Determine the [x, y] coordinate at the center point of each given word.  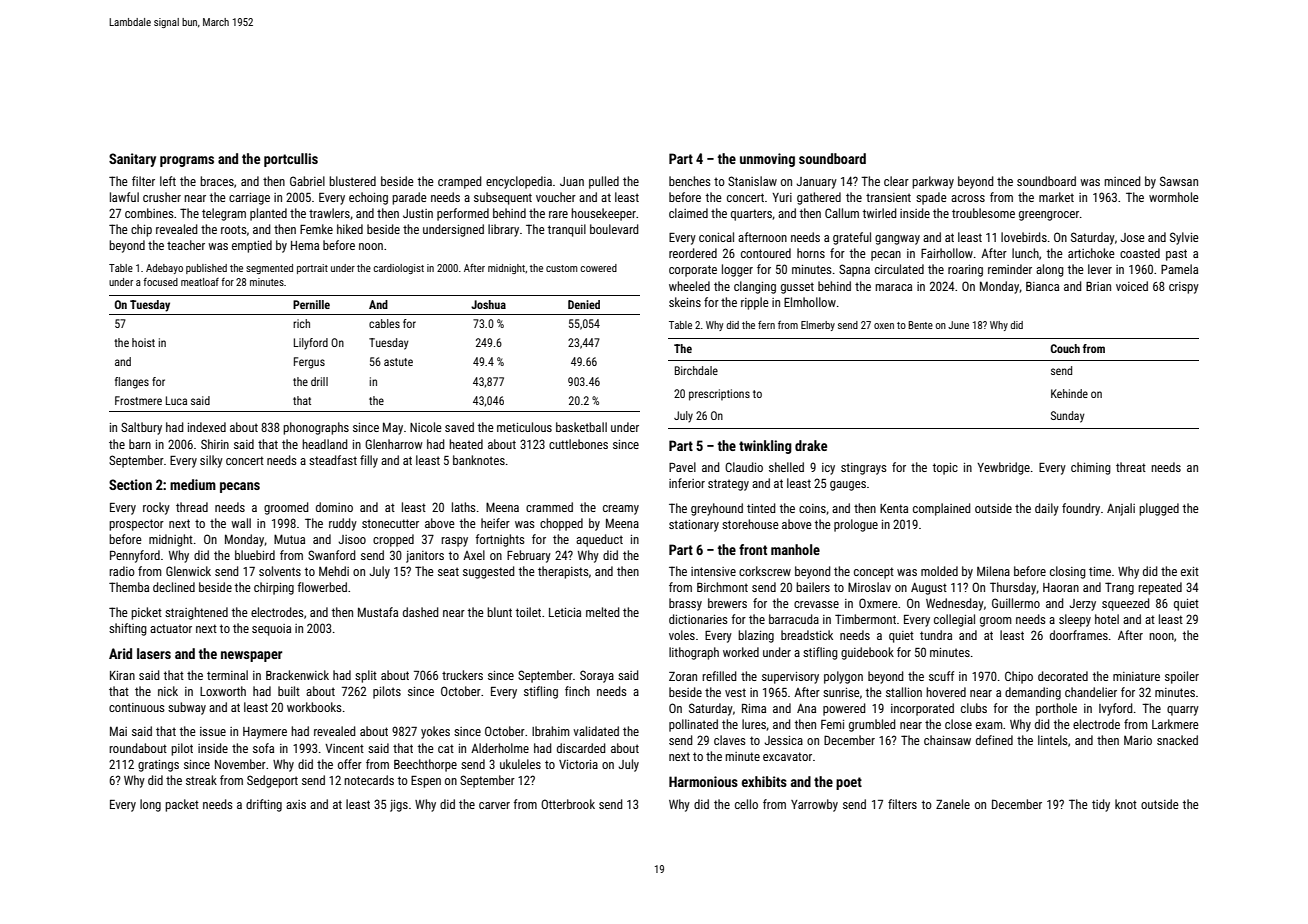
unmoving [767, 160]
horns [811, 253]
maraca [893, 287]
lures [754, 724]
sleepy [1075, 620]
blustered [352, 181]
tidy [1101, 805]
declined [174, 587]
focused [160, 282]
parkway [933, 182]
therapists [563, 572]
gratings [158, 766]
